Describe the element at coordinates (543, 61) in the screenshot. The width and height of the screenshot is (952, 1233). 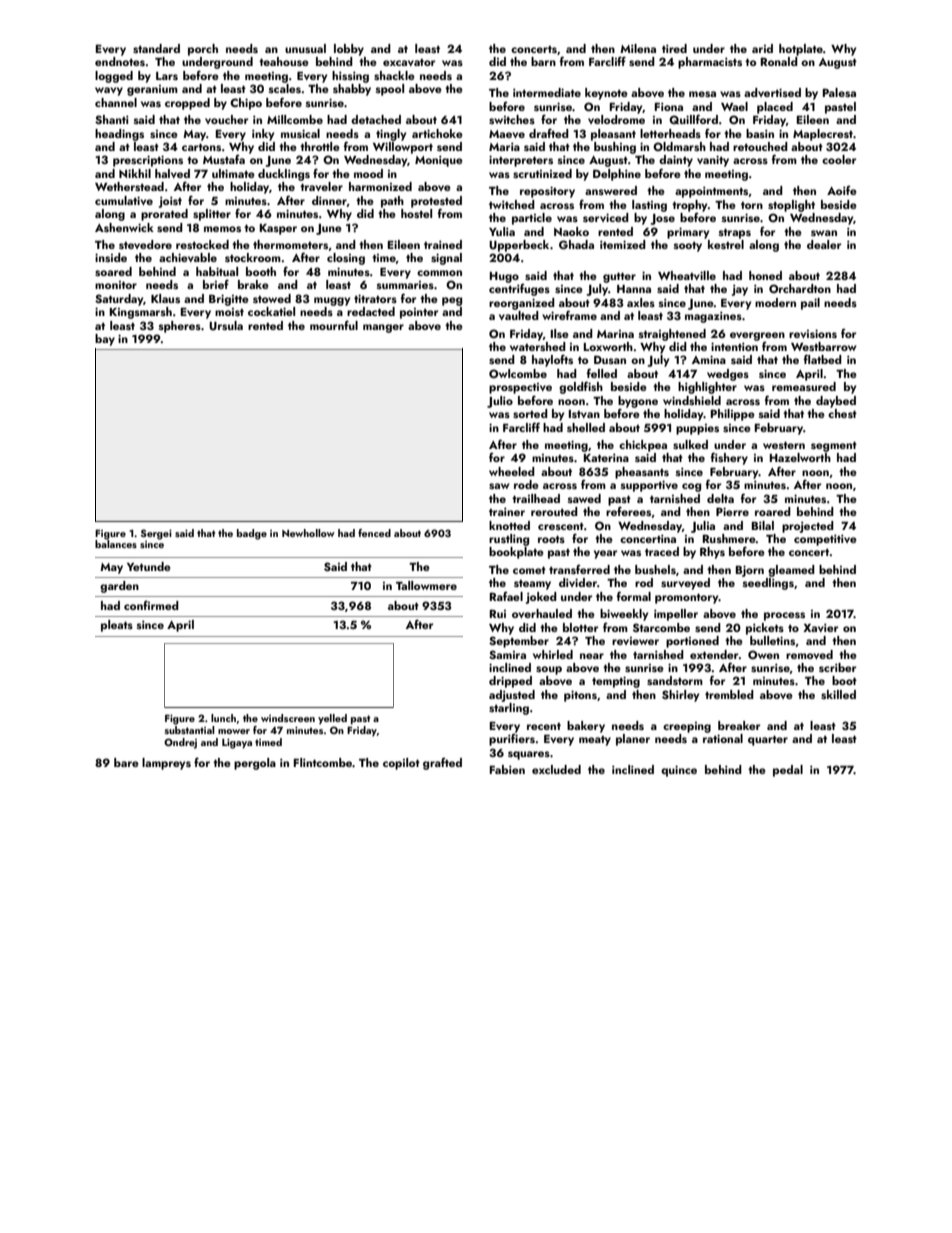
I see `barn` at that location.
